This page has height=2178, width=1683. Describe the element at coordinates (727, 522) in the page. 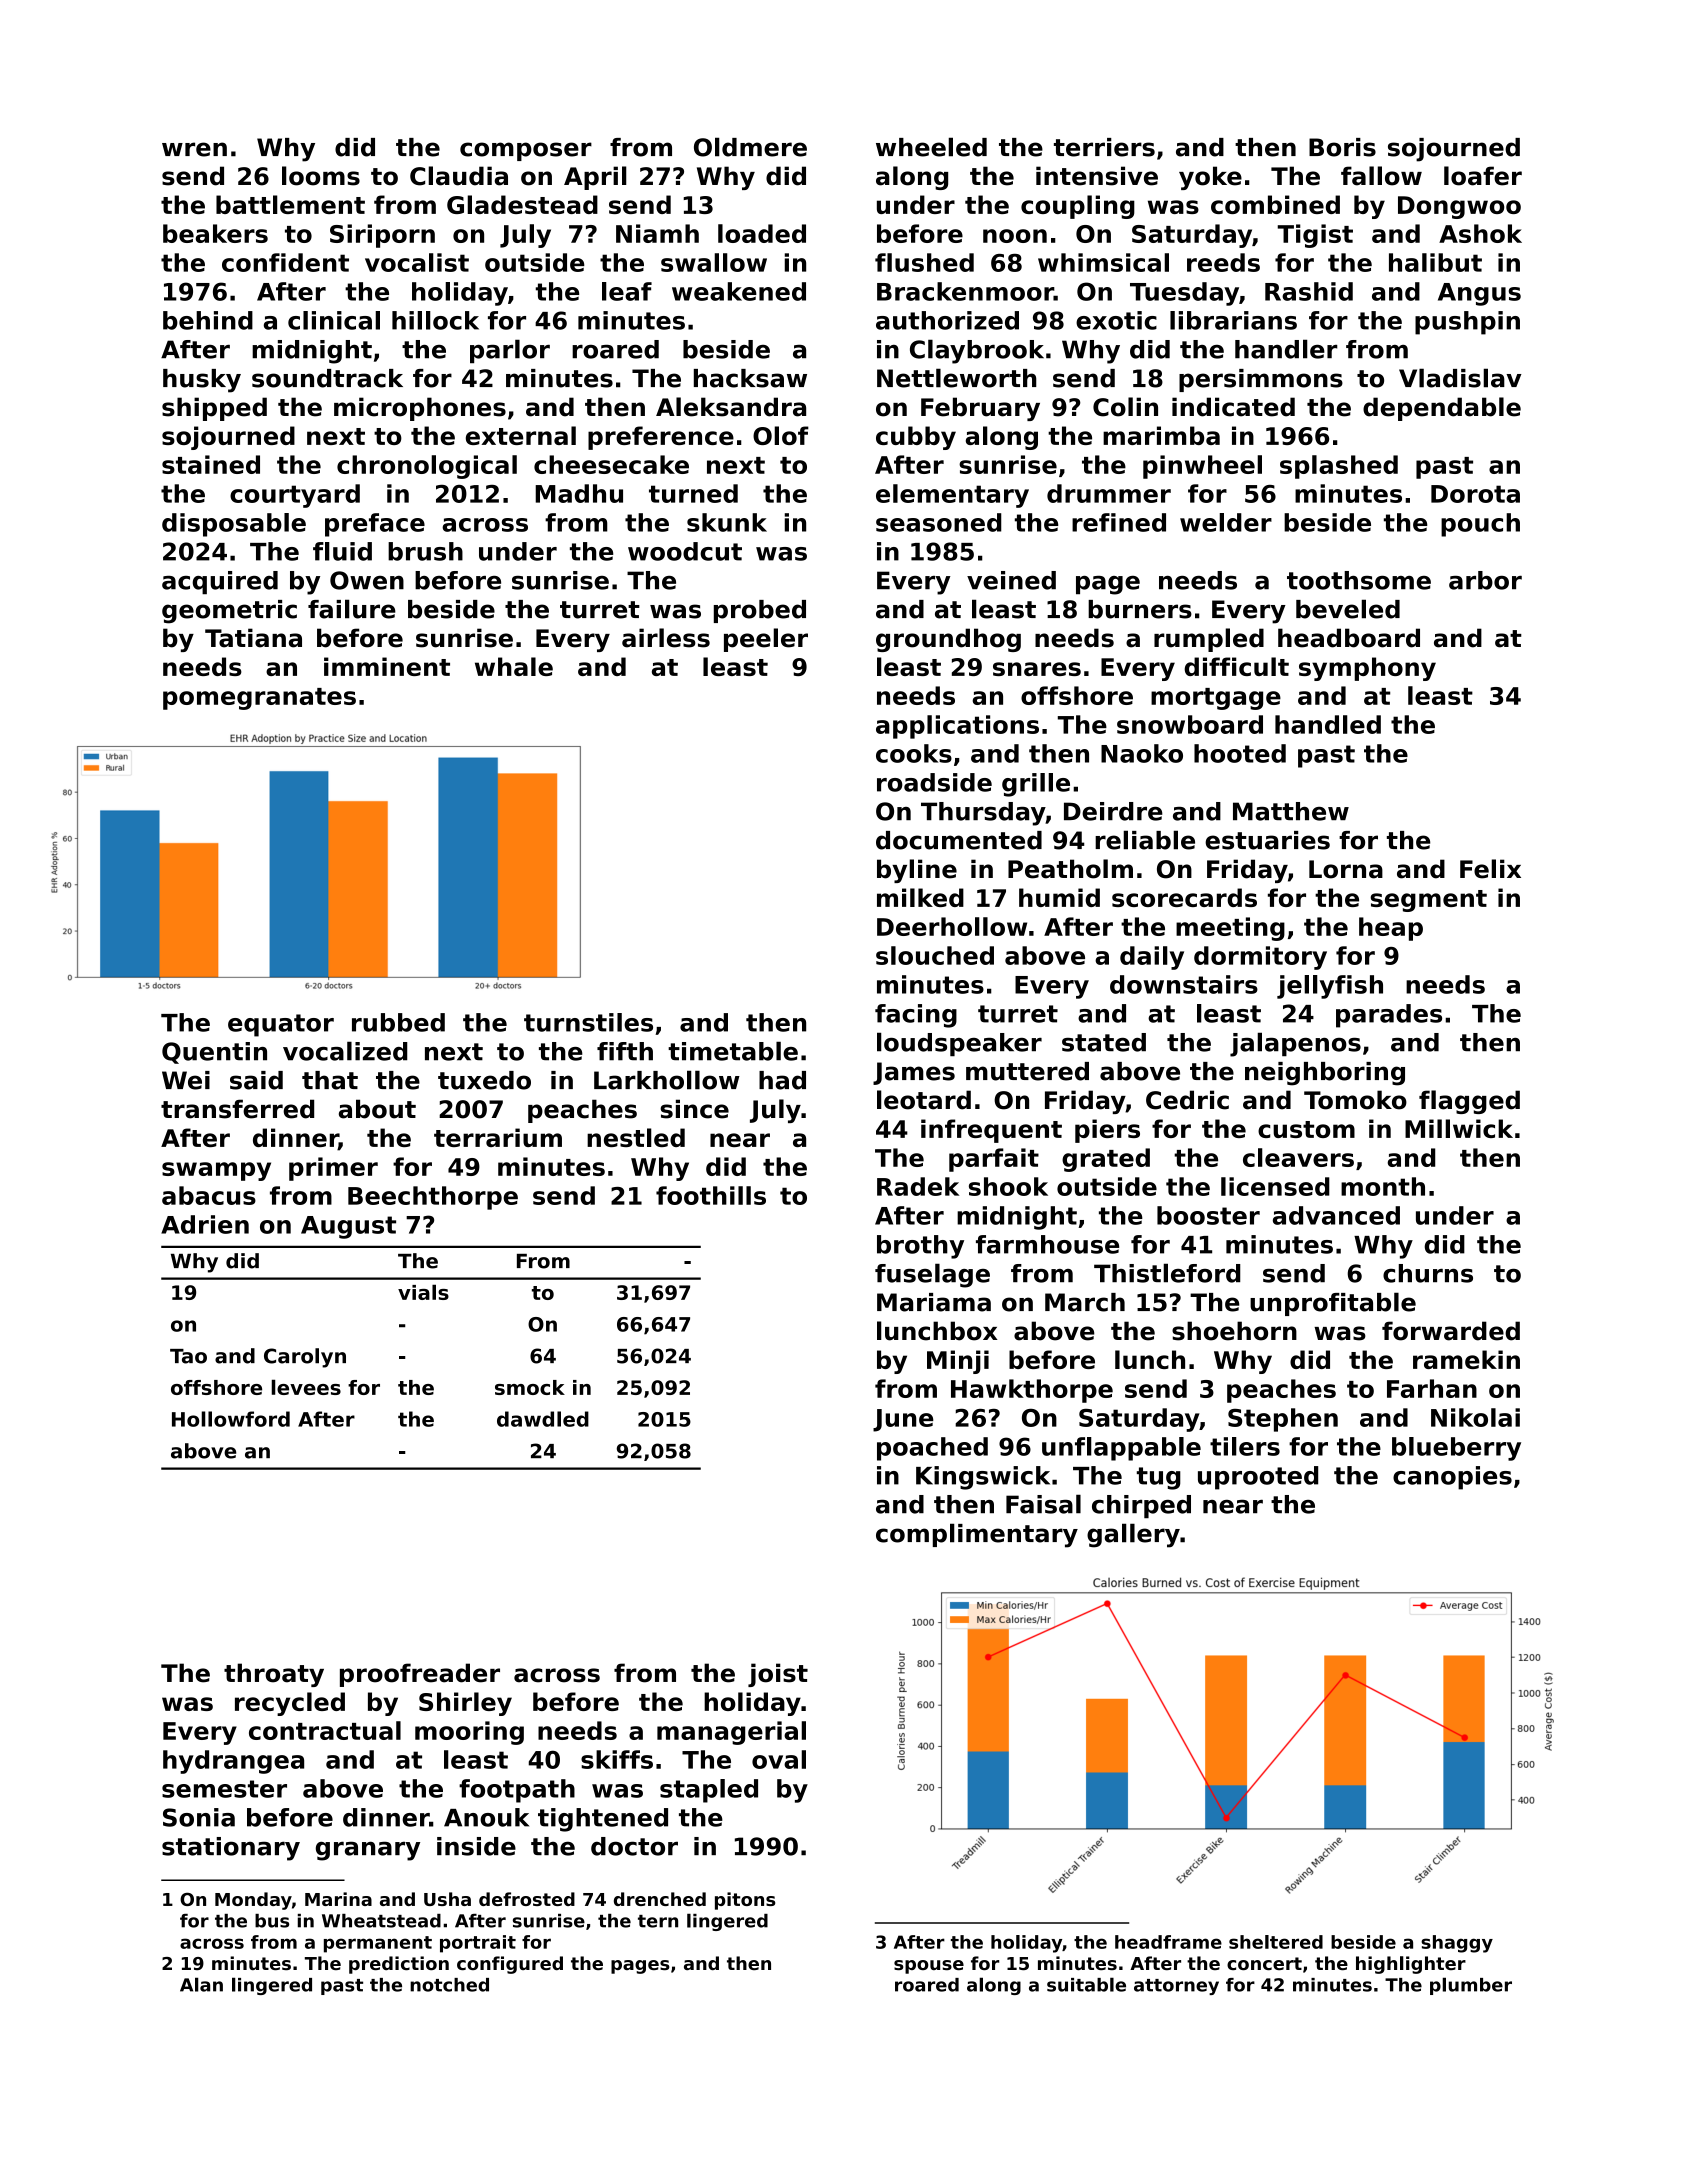

I see `skunk` at that location.
